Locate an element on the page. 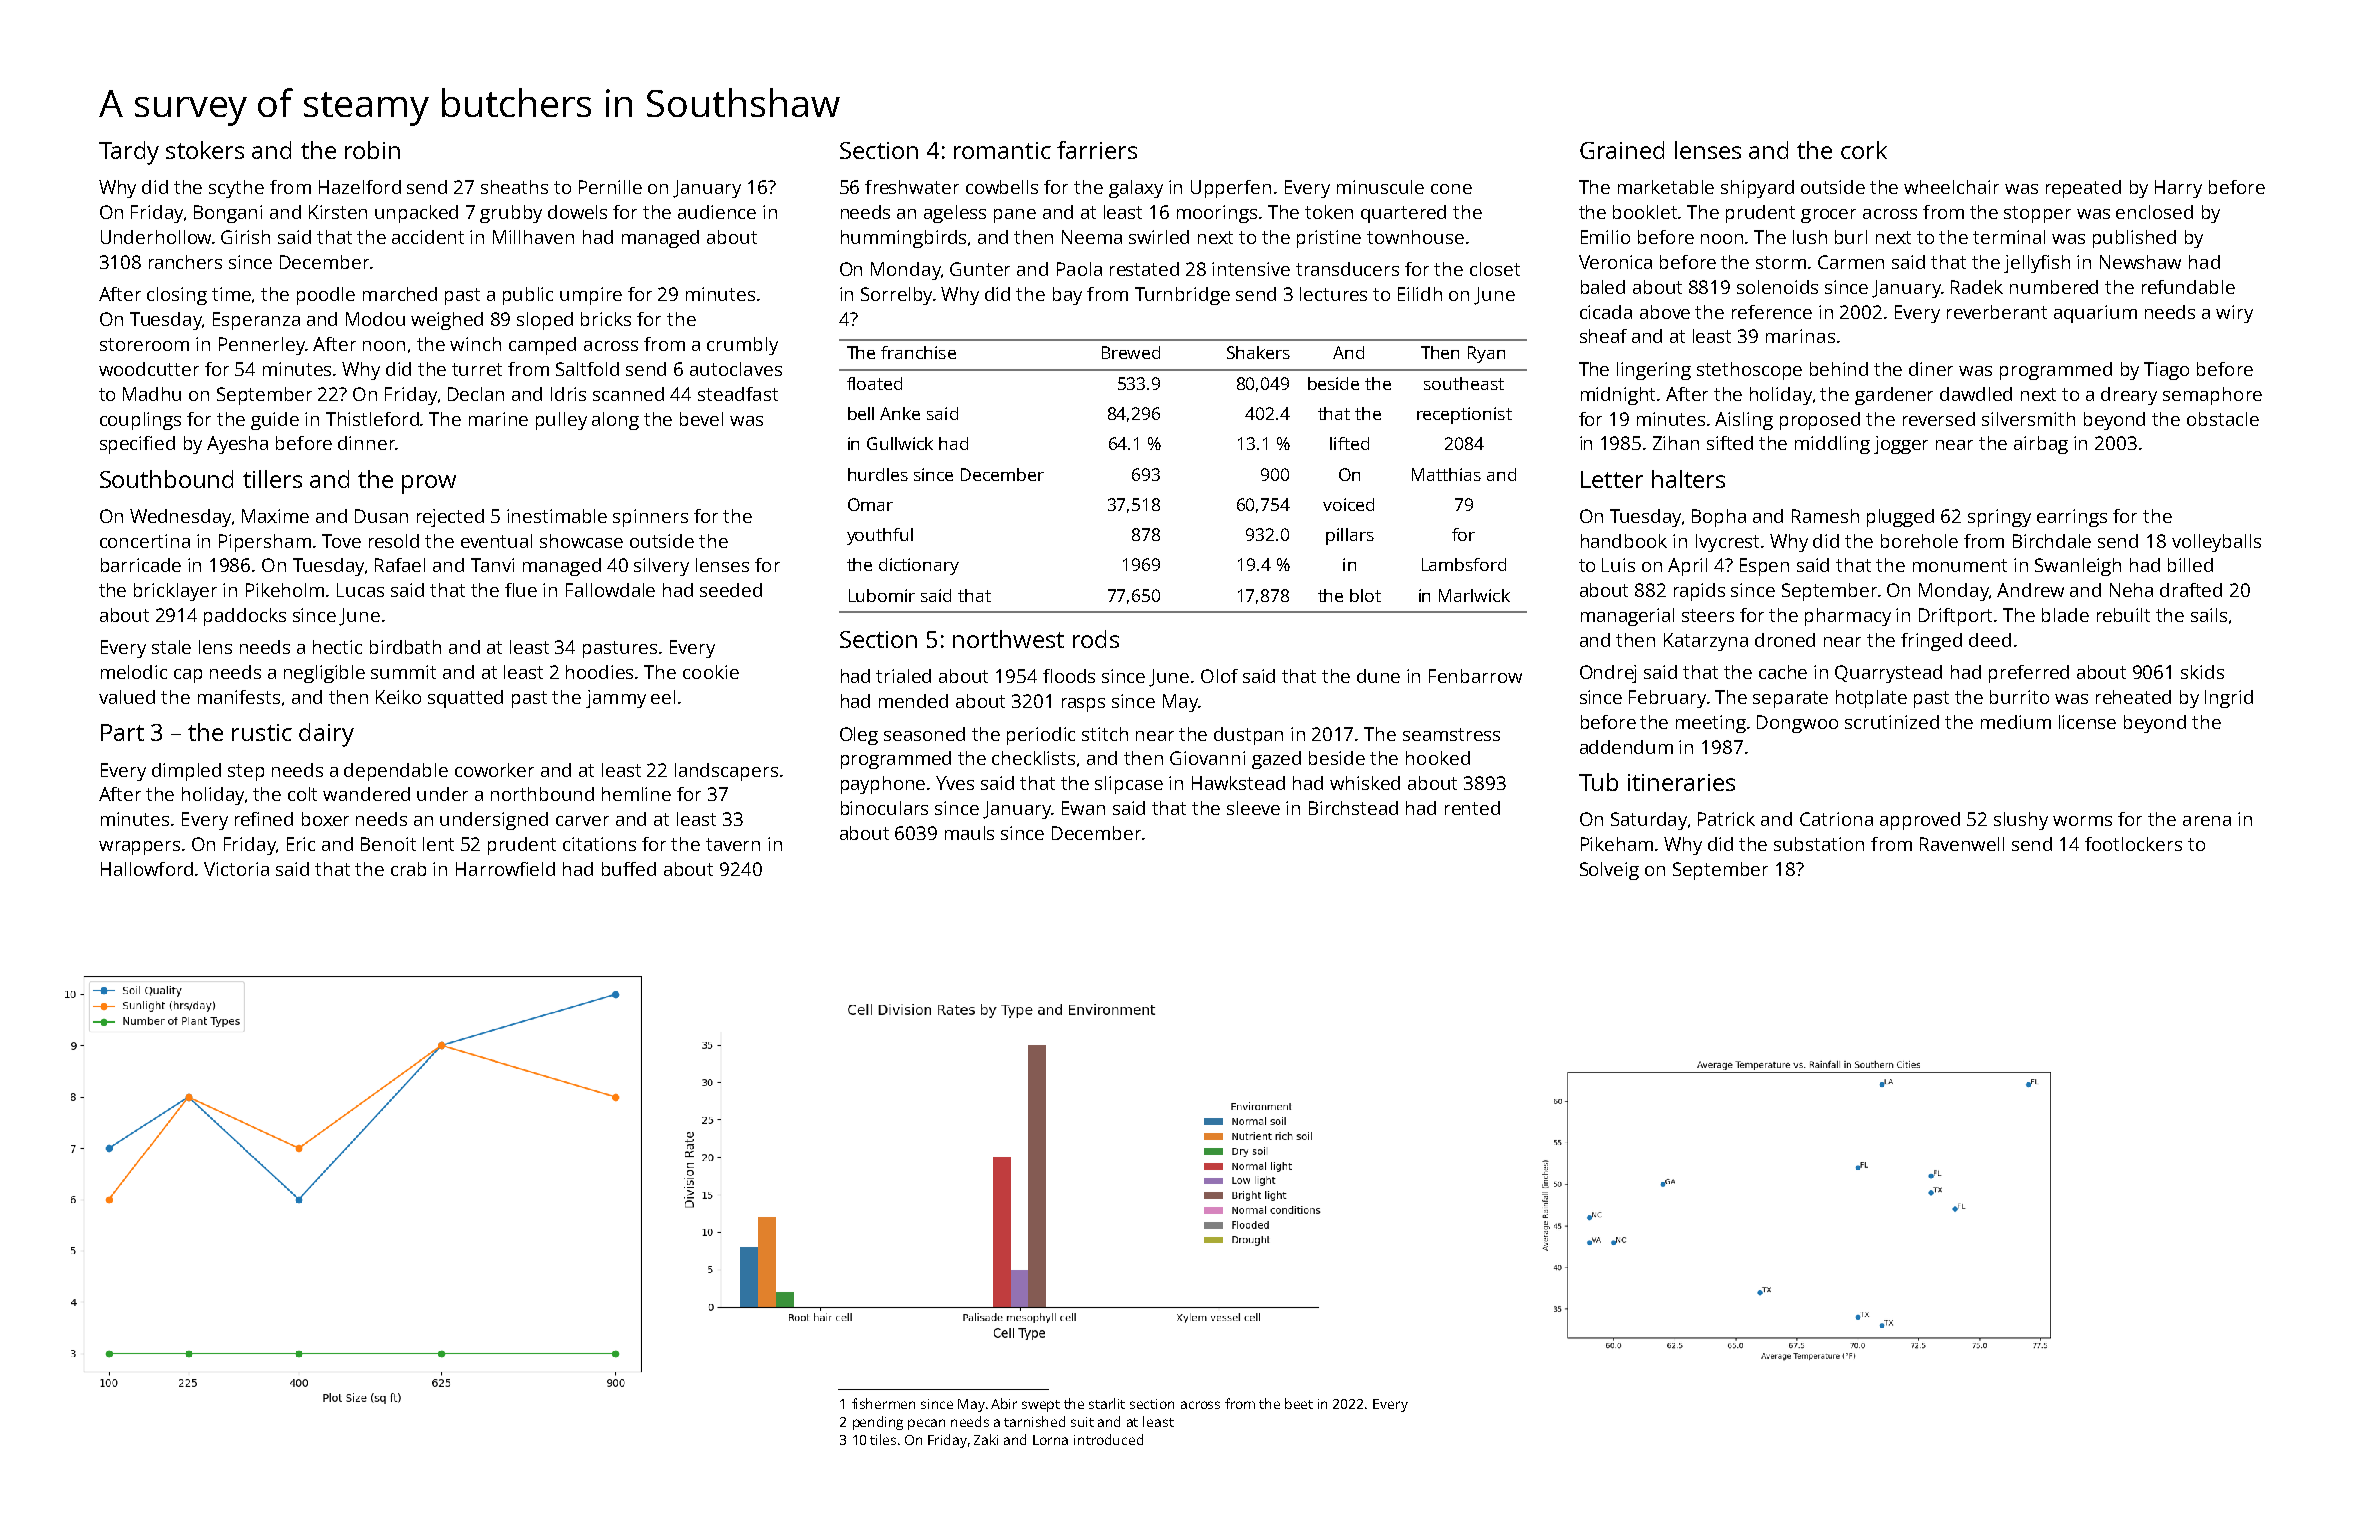 The image size is (2365, 1530). slipcase is located at coordinates (1129, 785).
